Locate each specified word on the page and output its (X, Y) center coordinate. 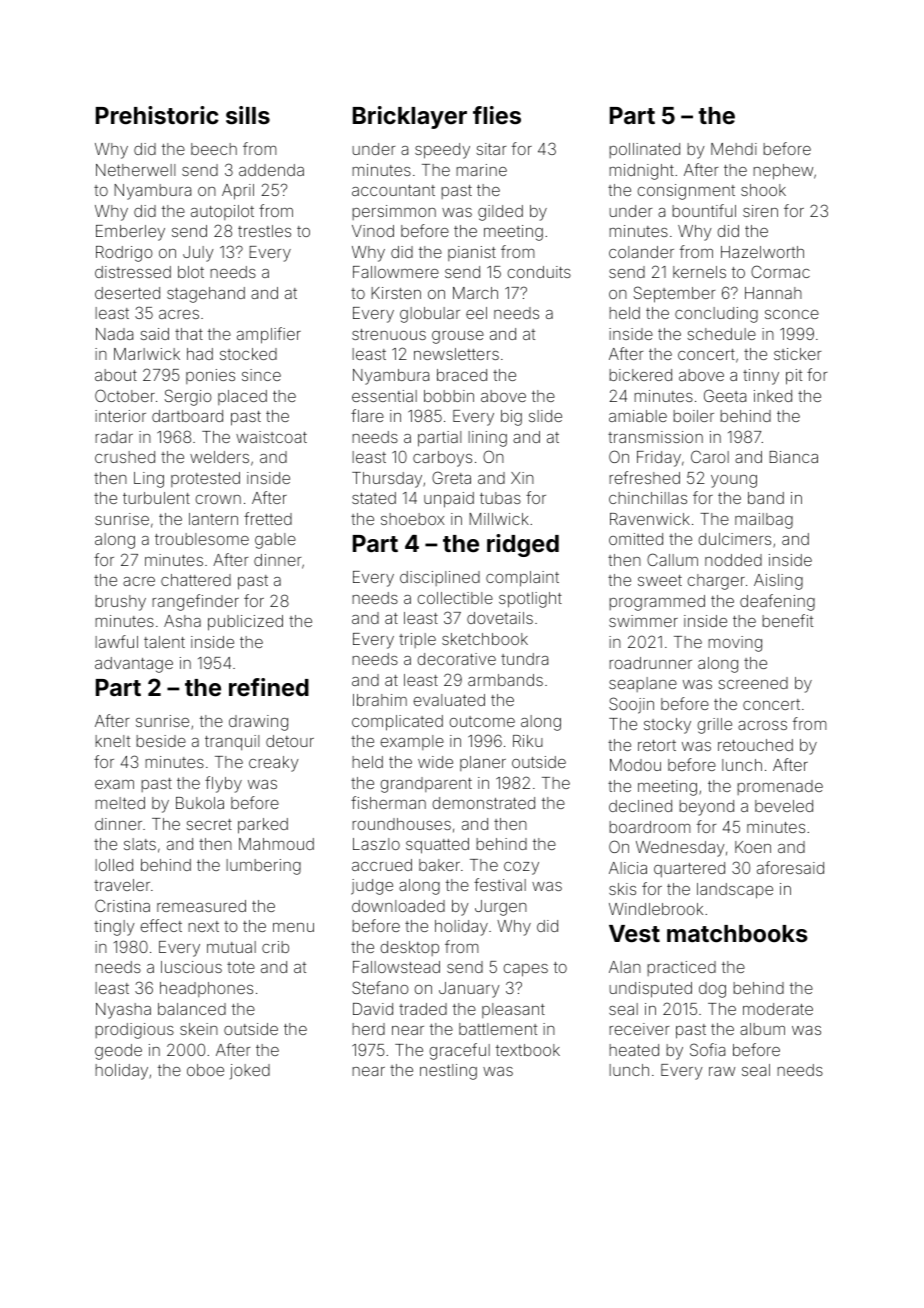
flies (497, 115)
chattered (196, 580)
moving (735, 644)
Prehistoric (157, 115)
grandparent (426, 785)
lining (487, 439)
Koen (753, 847)
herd (368, 1029)
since (261, 375)
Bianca (793, 457)
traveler (122, 885)
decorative (456, 659)
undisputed (650, 990)
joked (250, 1072)
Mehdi (734, 149)
